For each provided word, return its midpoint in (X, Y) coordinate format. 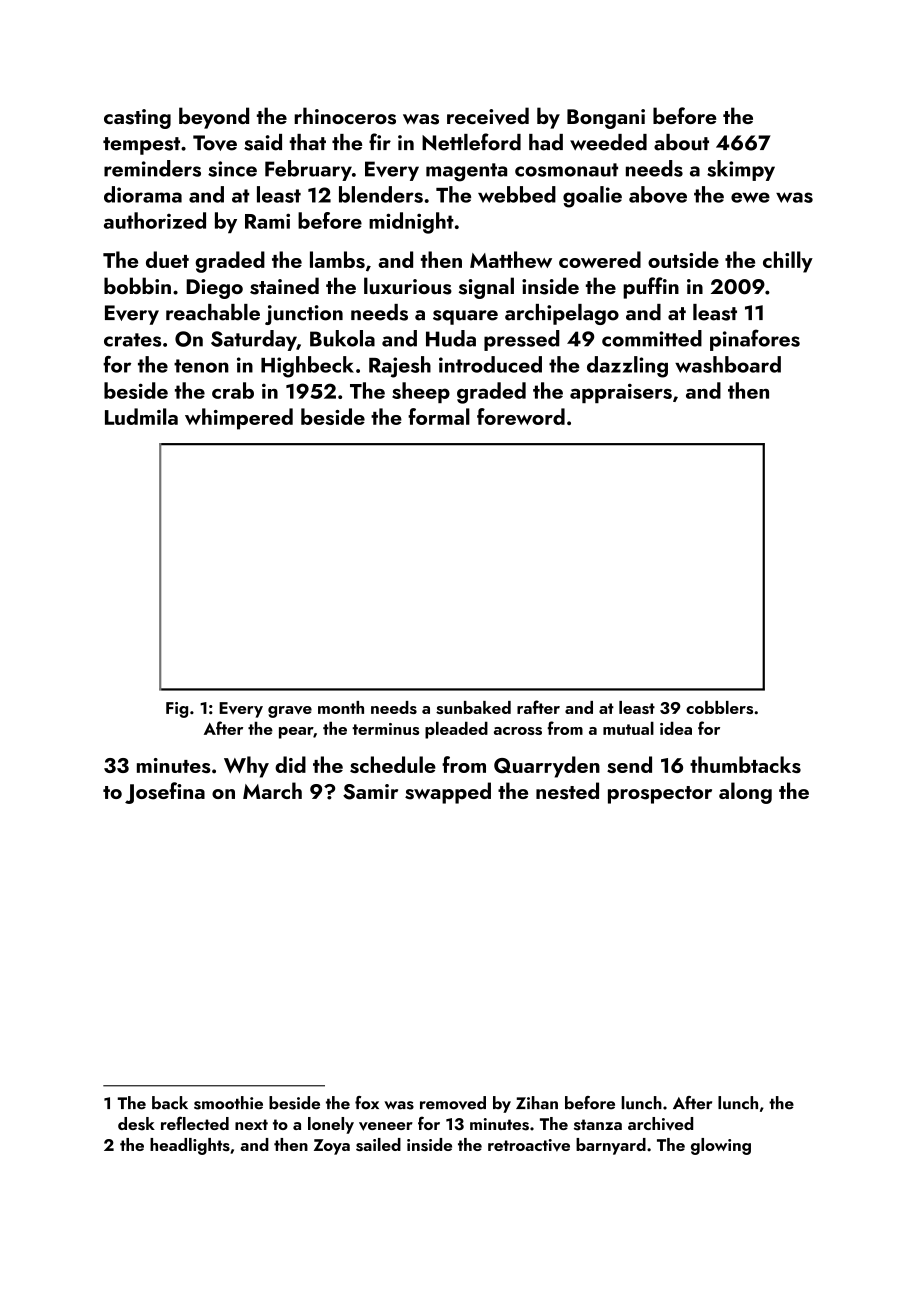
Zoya (332, 1147)
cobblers (719, 707)
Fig (177, 710)
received (488, 116)
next (251, 1124)
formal (439, 416)
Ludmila (141, 416)
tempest (141, 146)
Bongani (606, 119)
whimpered (239, 419)
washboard (728, 364)
